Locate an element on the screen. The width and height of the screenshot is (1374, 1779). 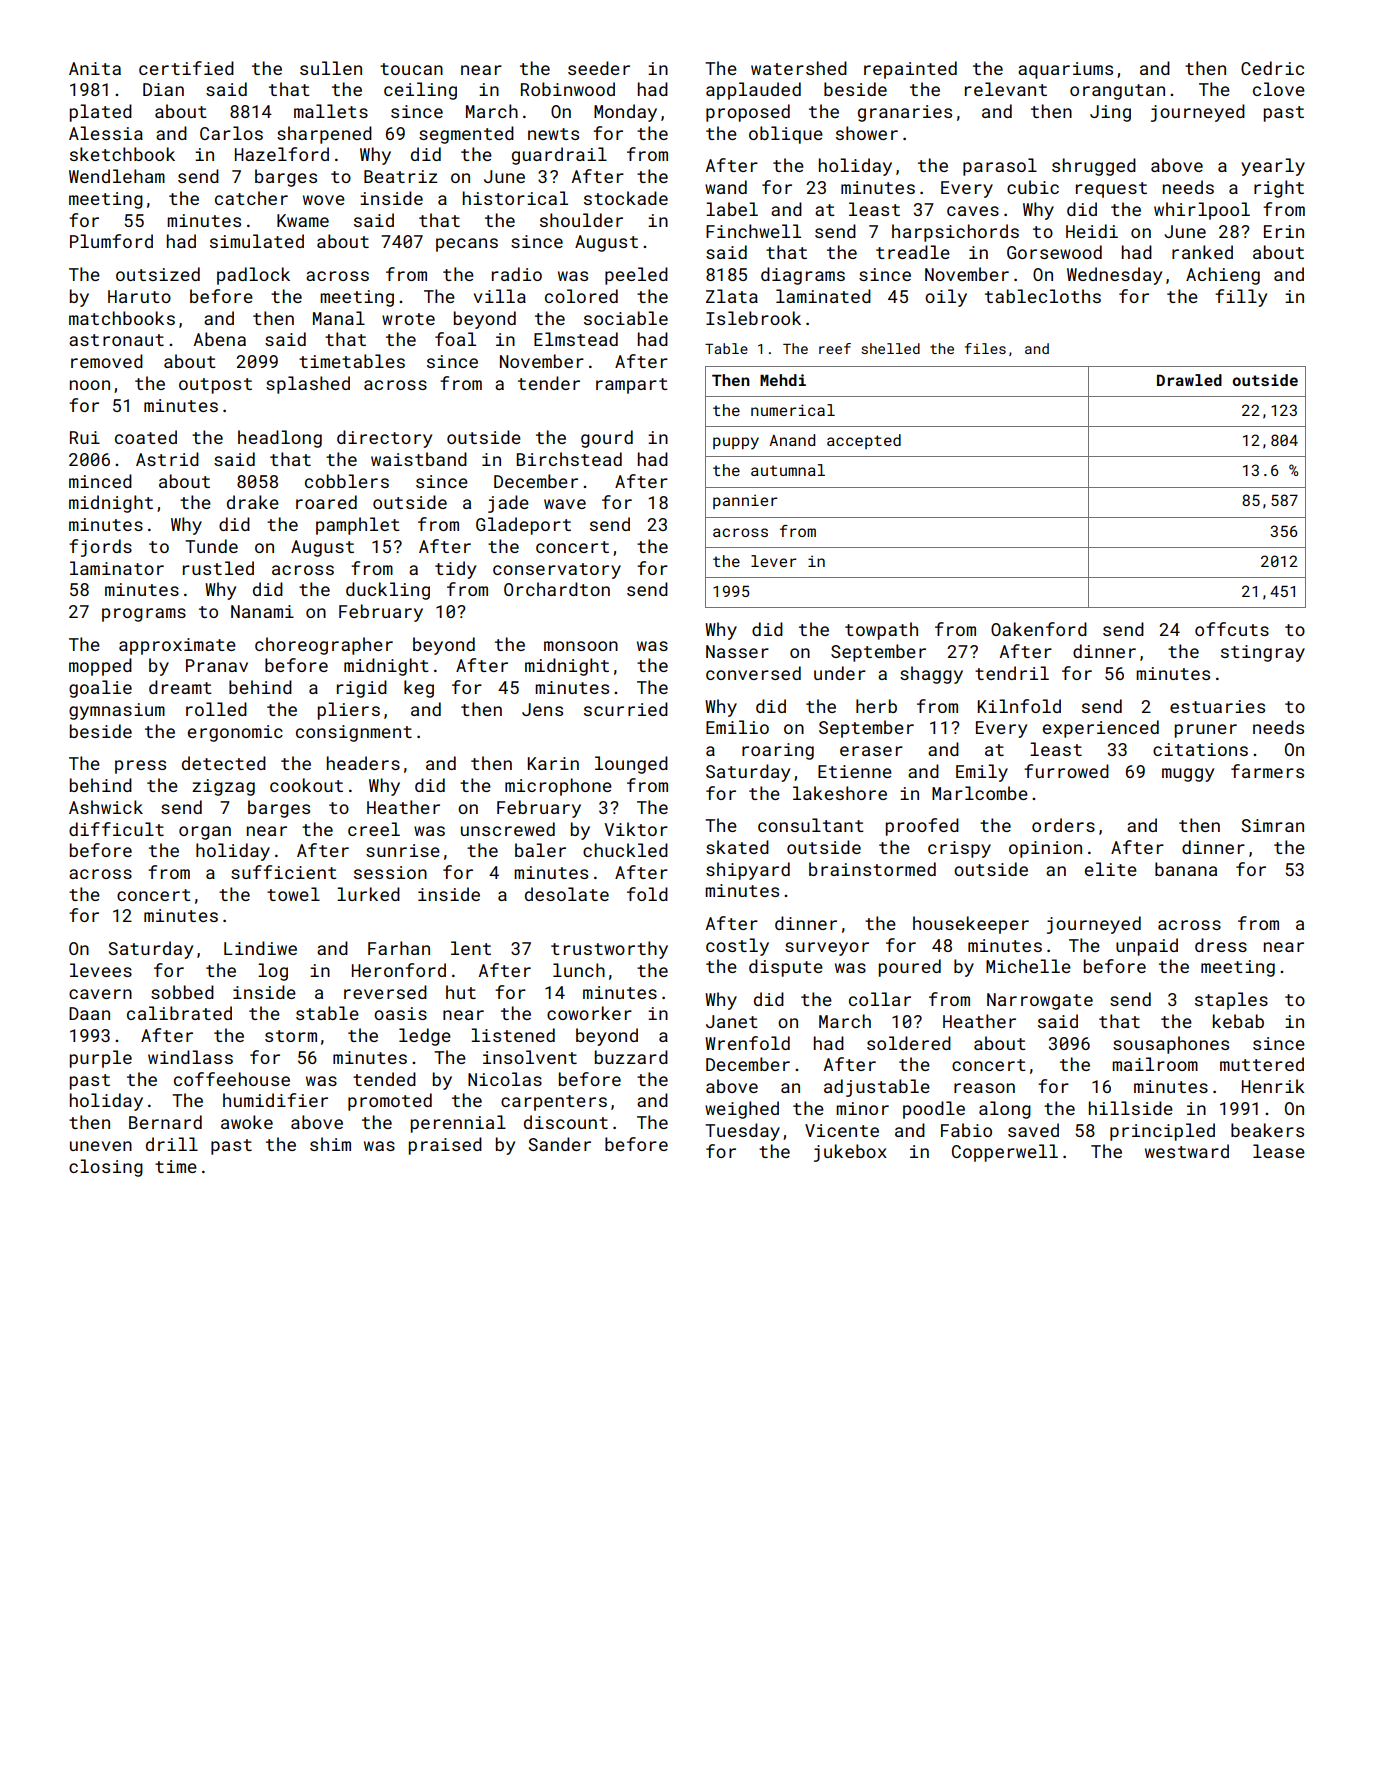
jukebox is located at coordinates (850, 1153).
